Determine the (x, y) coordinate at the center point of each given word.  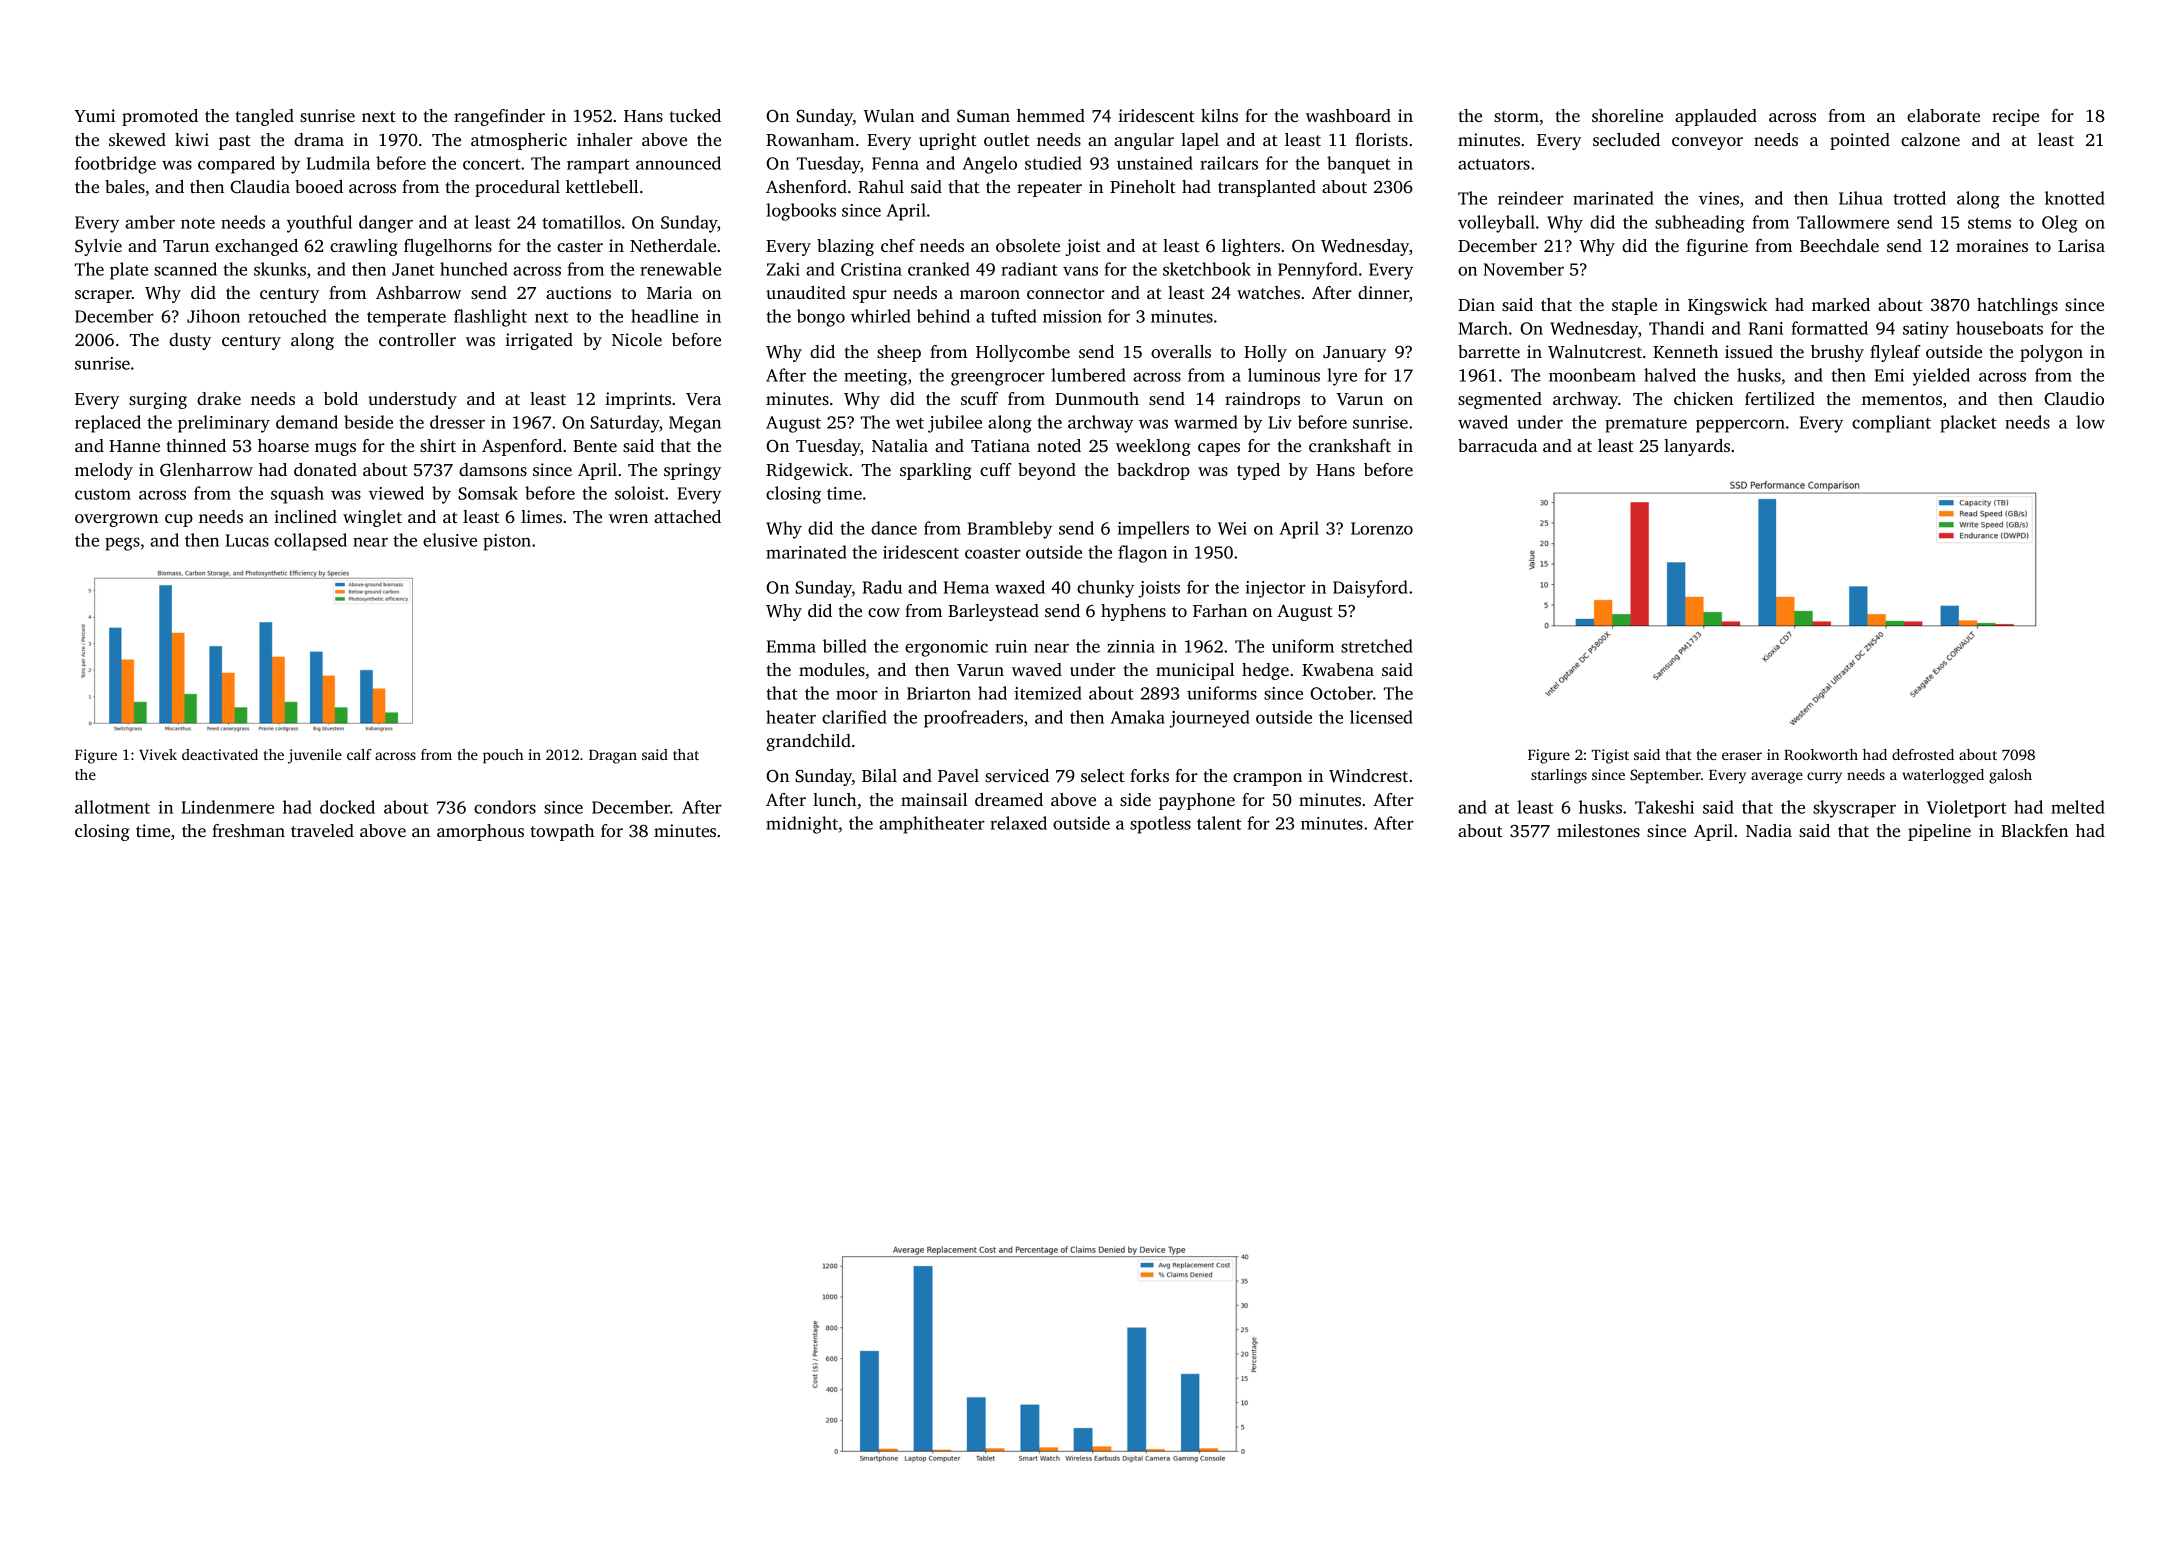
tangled (265, 117)
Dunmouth (1097, 398)
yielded (1941, 377)
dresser (457, 422)
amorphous (480, 832)
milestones (1598, 830)
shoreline (1627, 115)
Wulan (888, 116)
